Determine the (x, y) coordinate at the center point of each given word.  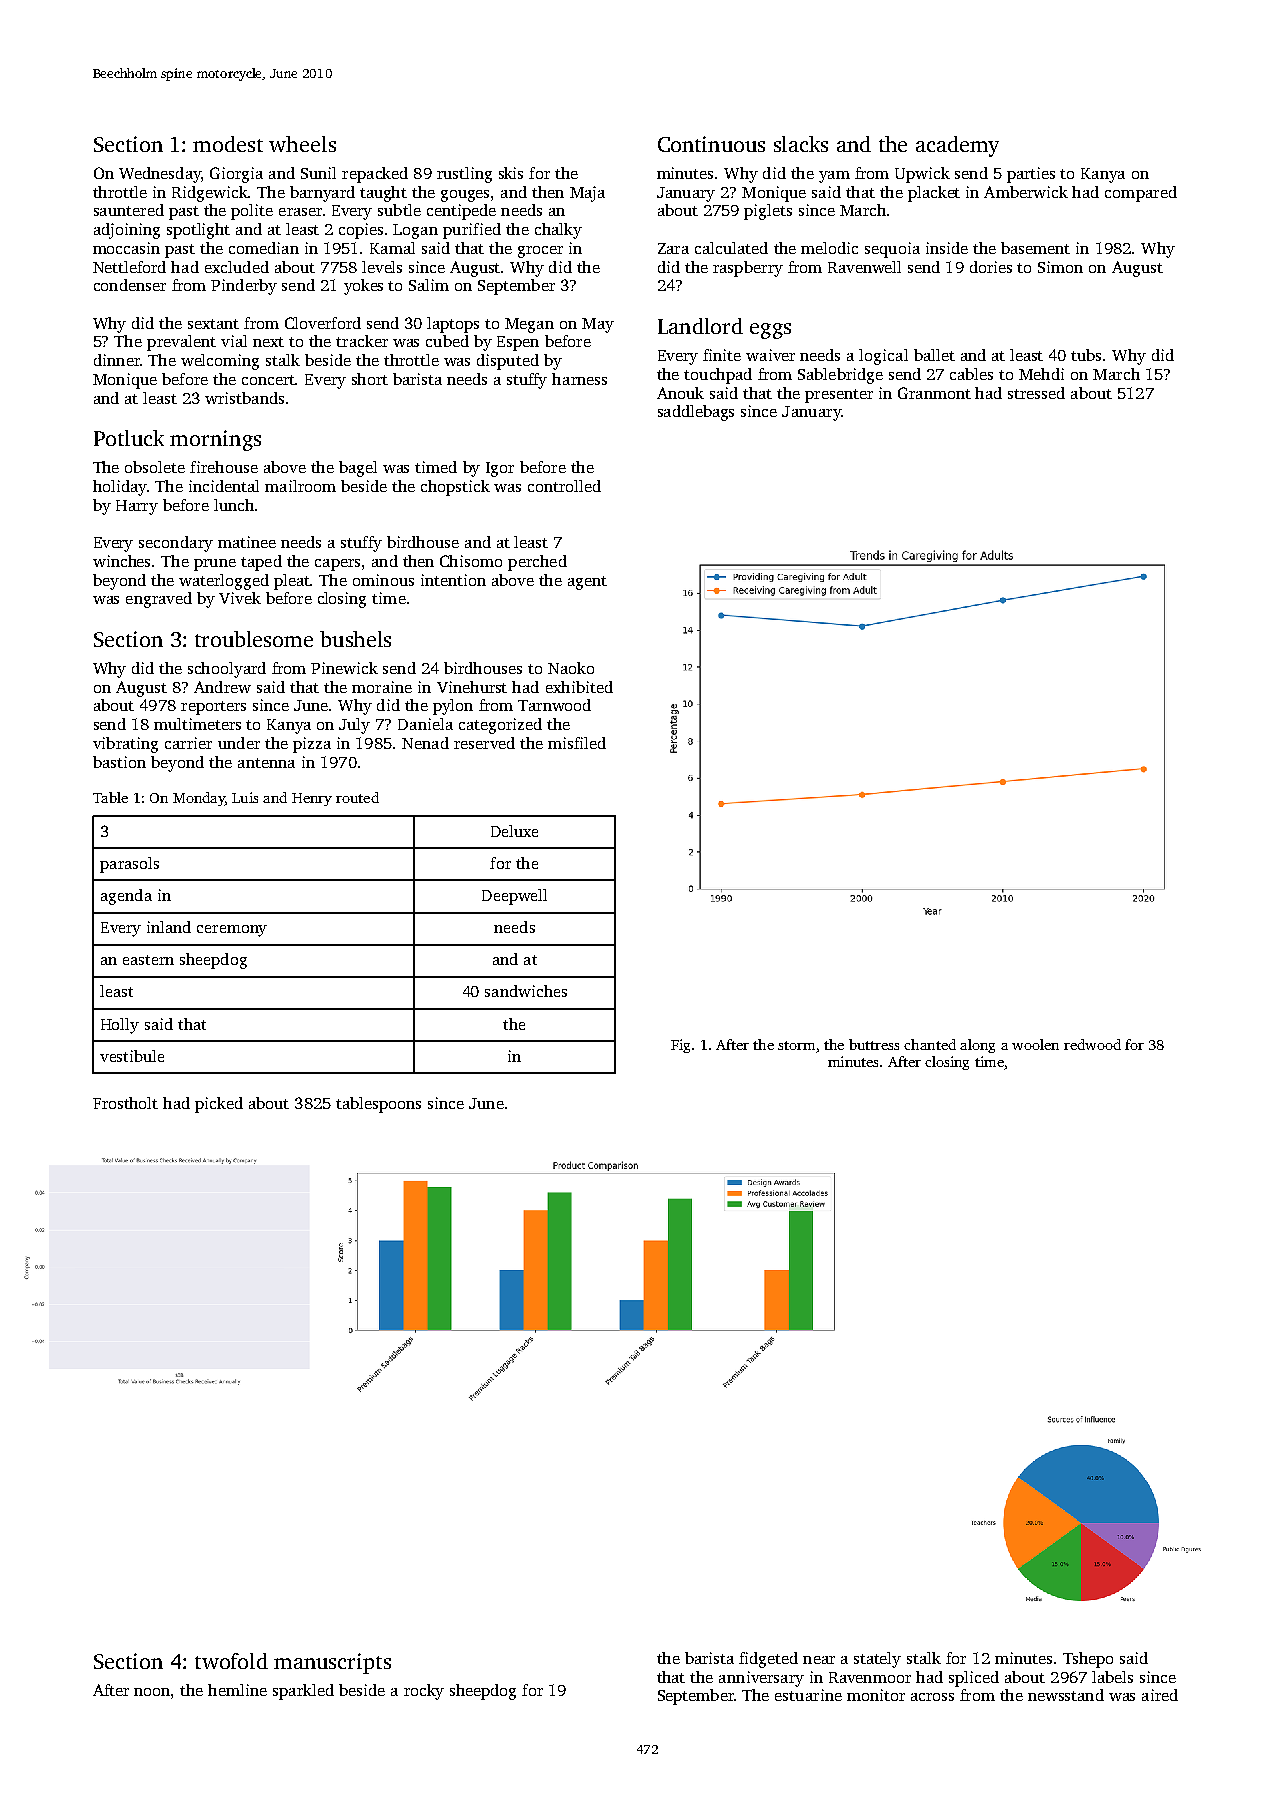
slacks (801, 144)
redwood (1092, 1044)
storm (796, 1045)
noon (152, 1692)
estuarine (808, 1695)
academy (957, 146)
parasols (129, 865)
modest (228, 144)
